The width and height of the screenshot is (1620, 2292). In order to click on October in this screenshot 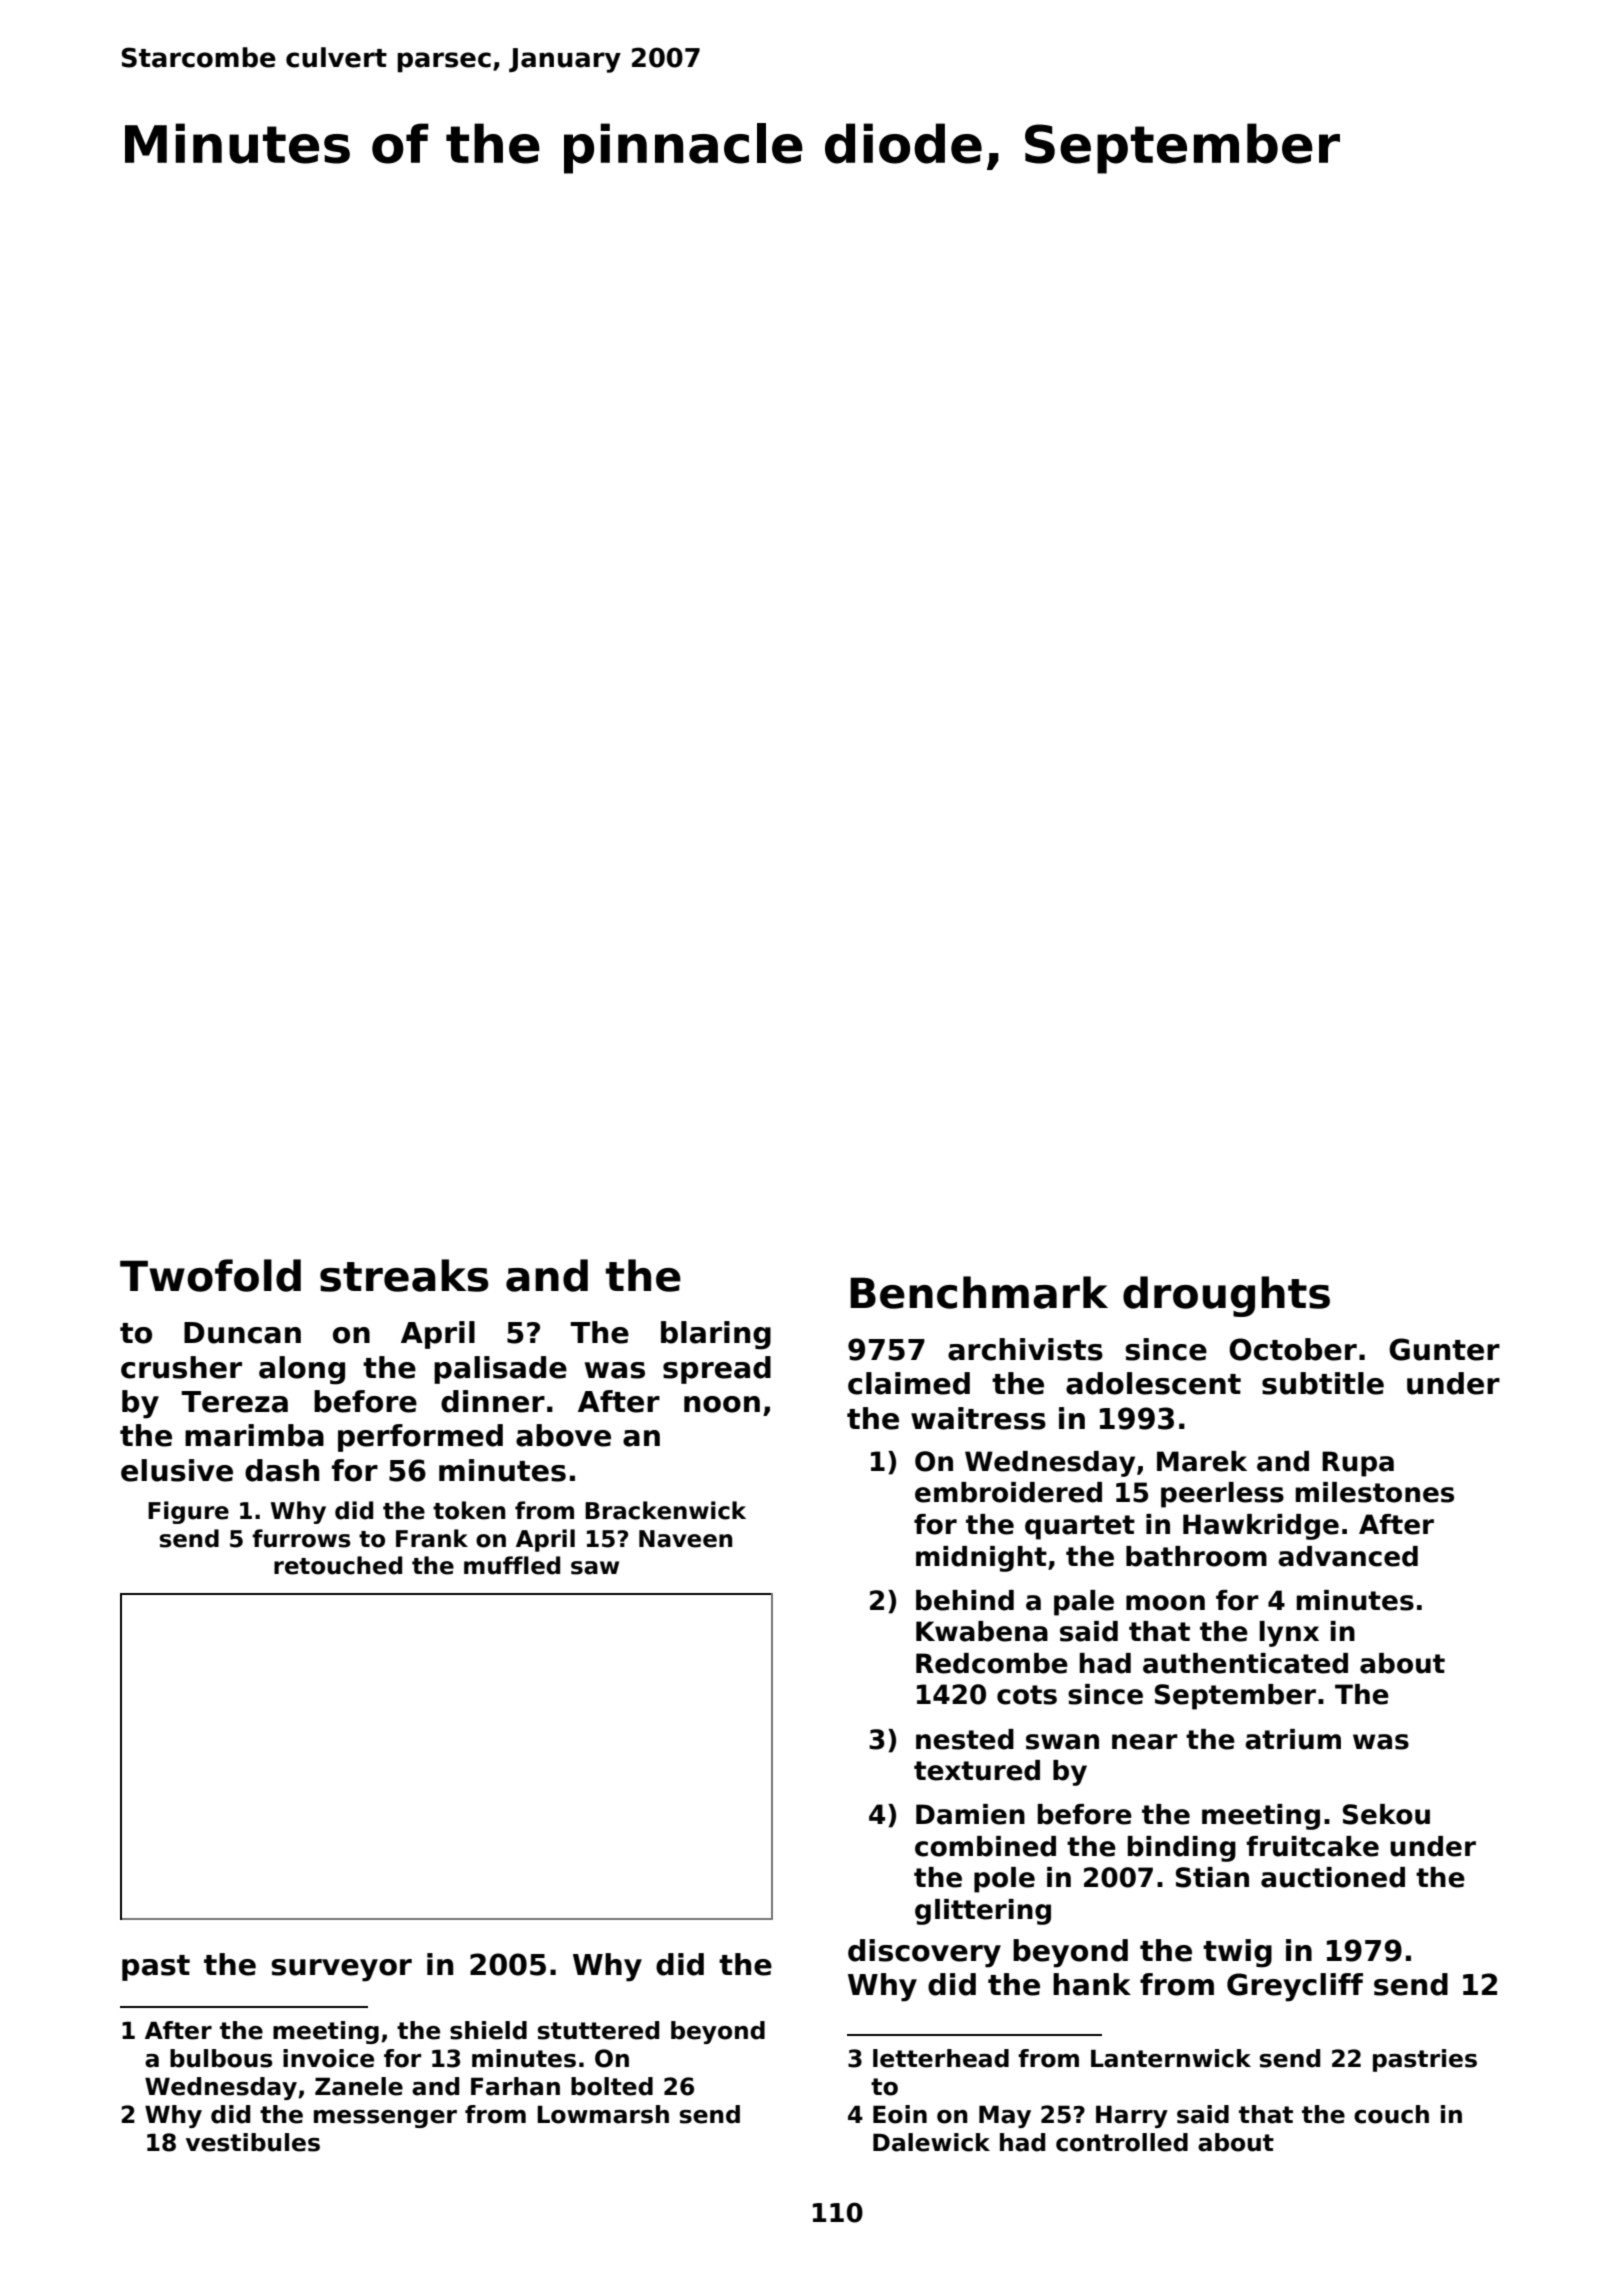, I will do `click(1293, 1349)`.
